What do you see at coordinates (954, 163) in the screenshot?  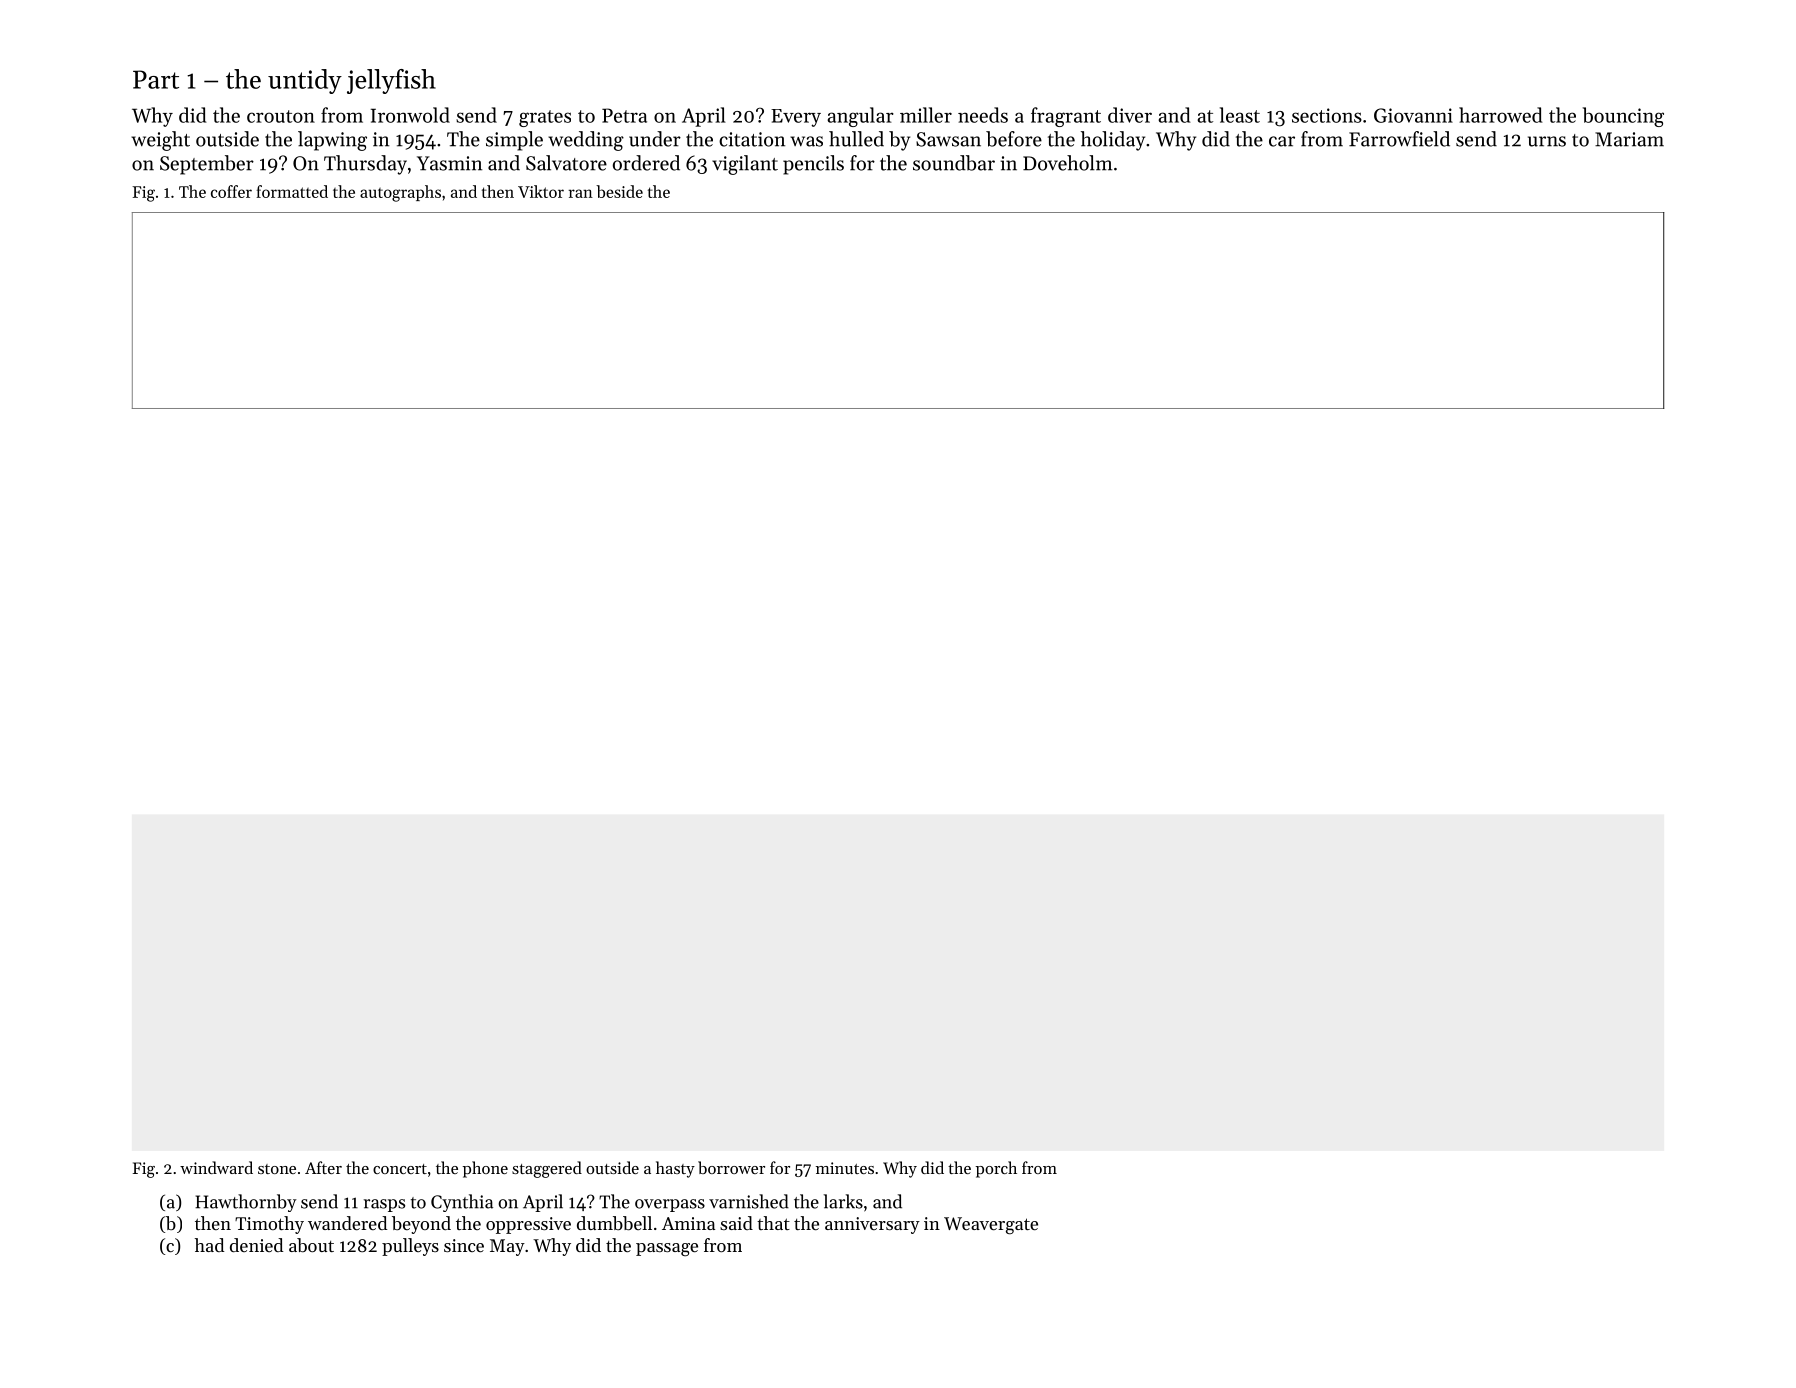 I see `soundbar` at bounding box center [954, 163].
